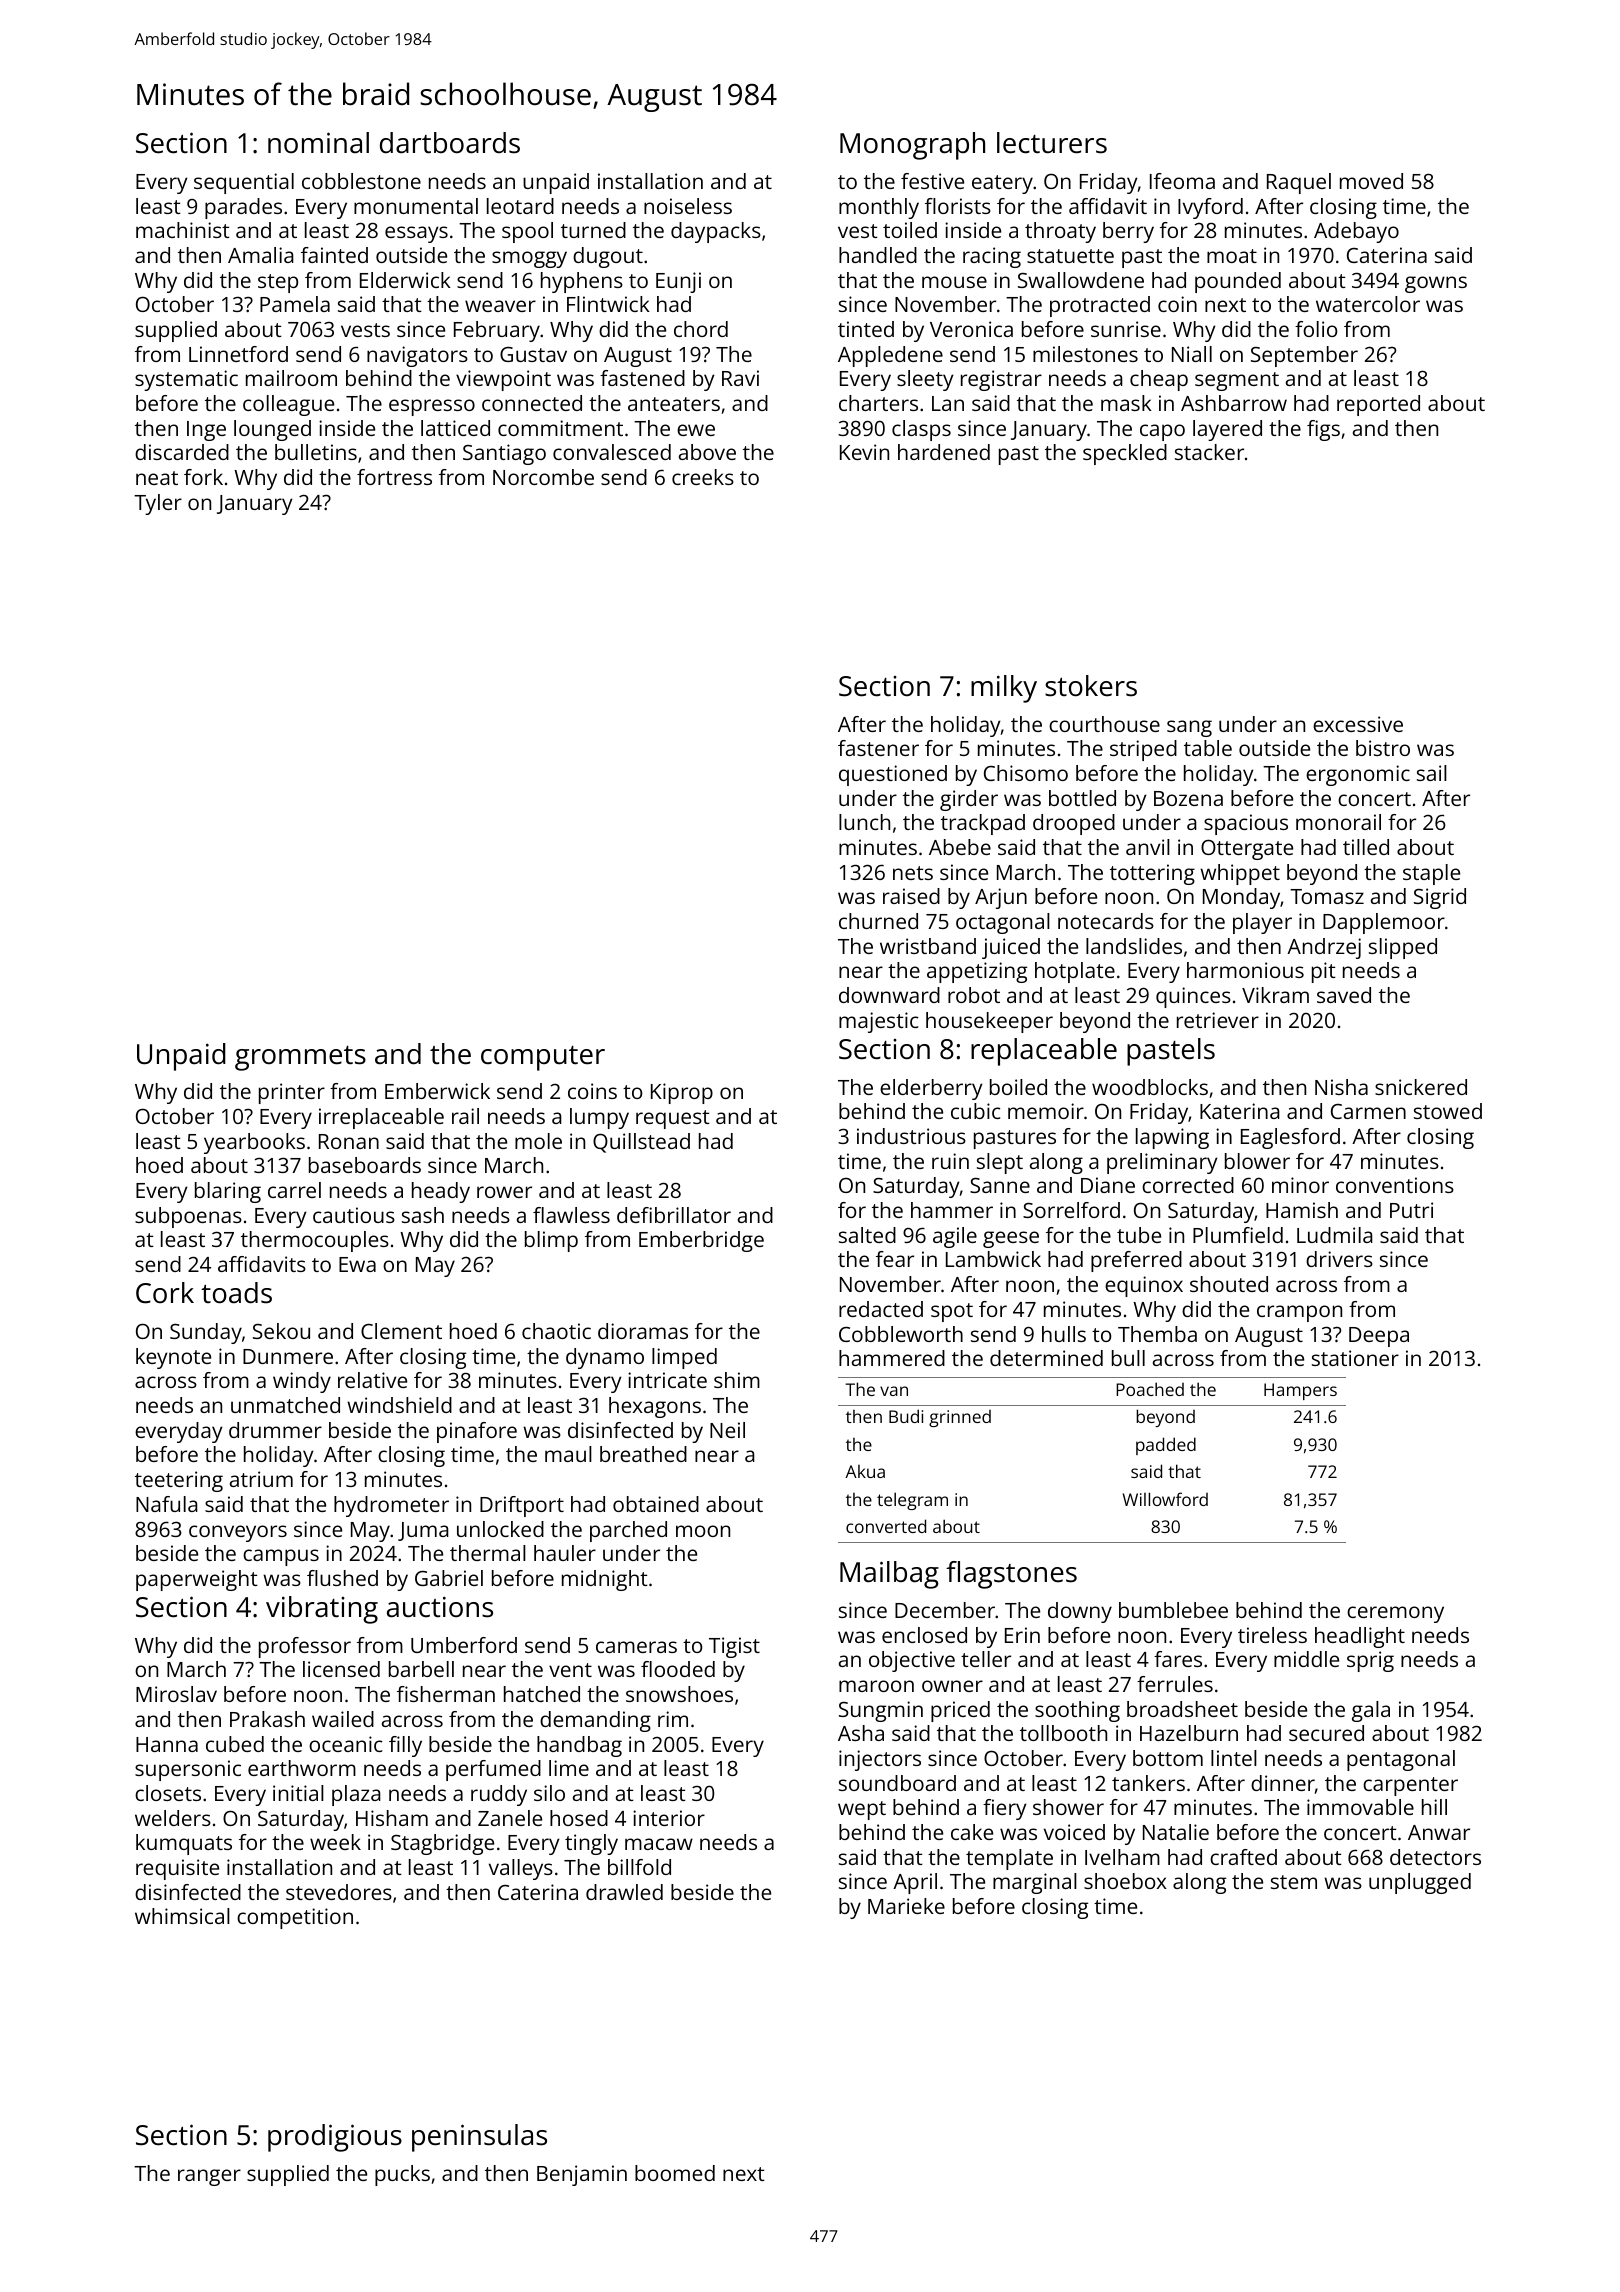 This image has width=1620, height=2292. I want to click on hardened, so click(944, 452).
